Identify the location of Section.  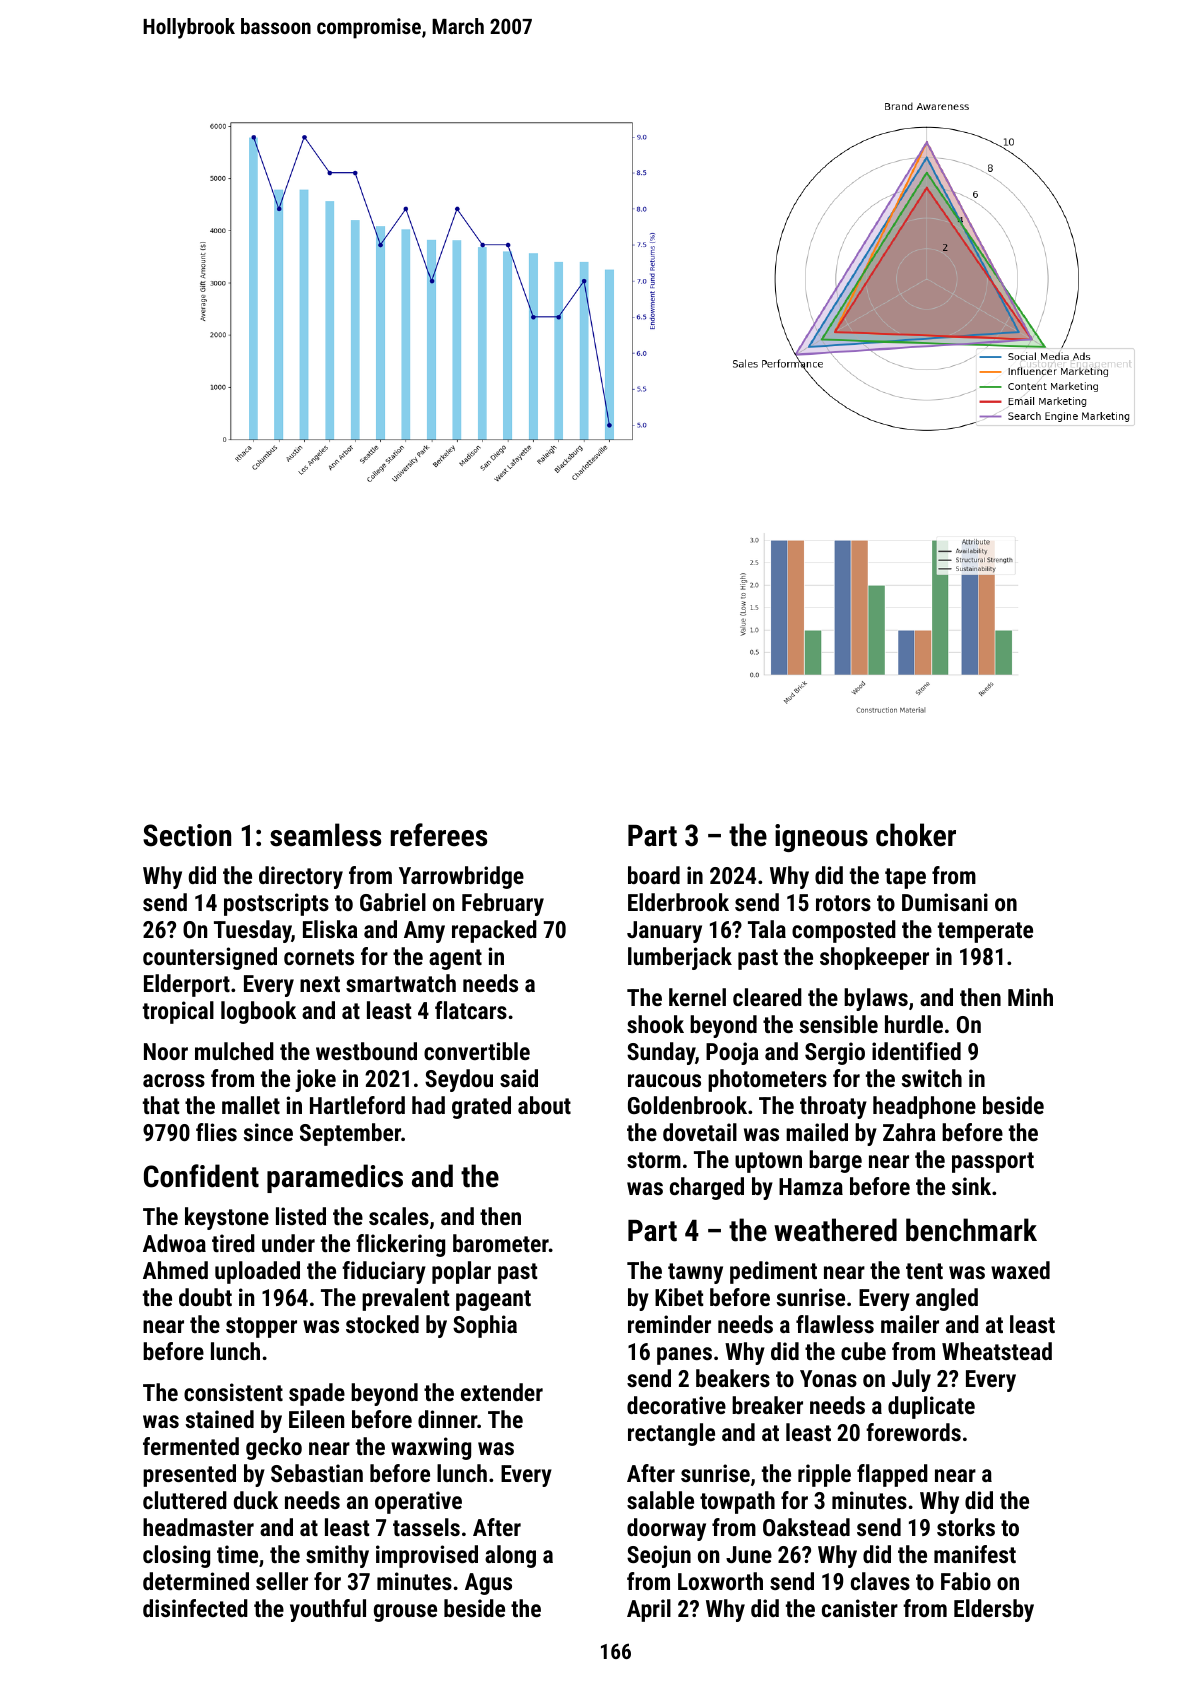
(187, 835).
